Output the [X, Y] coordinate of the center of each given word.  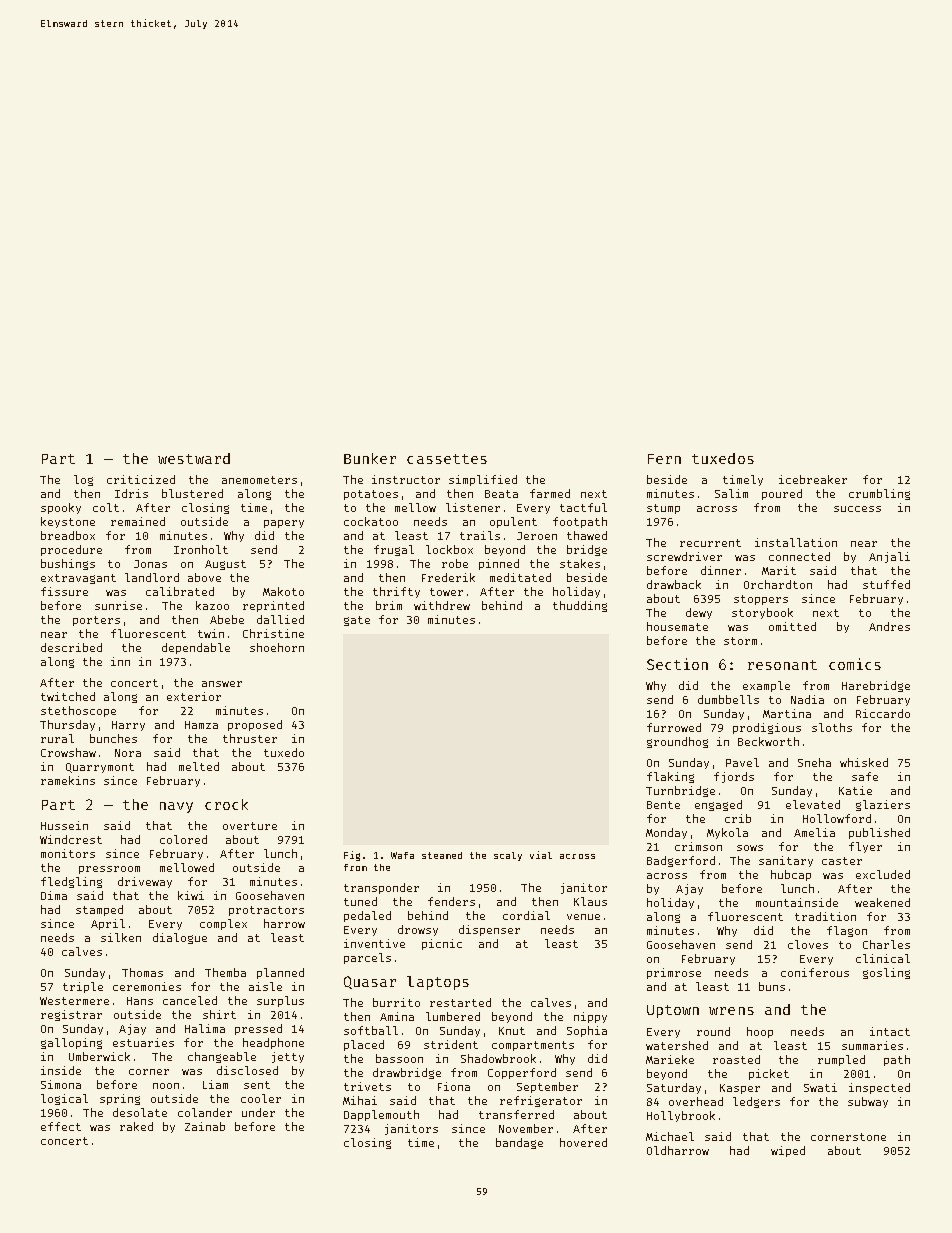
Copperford [522, 1073]
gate [357, 621]
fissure [64, 591]
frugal [394, 550]
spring [120, 1099]
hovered [583, 1142]
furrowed [674, 727]
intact [890, 1031]
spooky [61, 508]
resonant [782, 665]
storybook [762, 613]
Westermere [74, 1001]
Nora [128, 753]
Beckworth [768, 741]
